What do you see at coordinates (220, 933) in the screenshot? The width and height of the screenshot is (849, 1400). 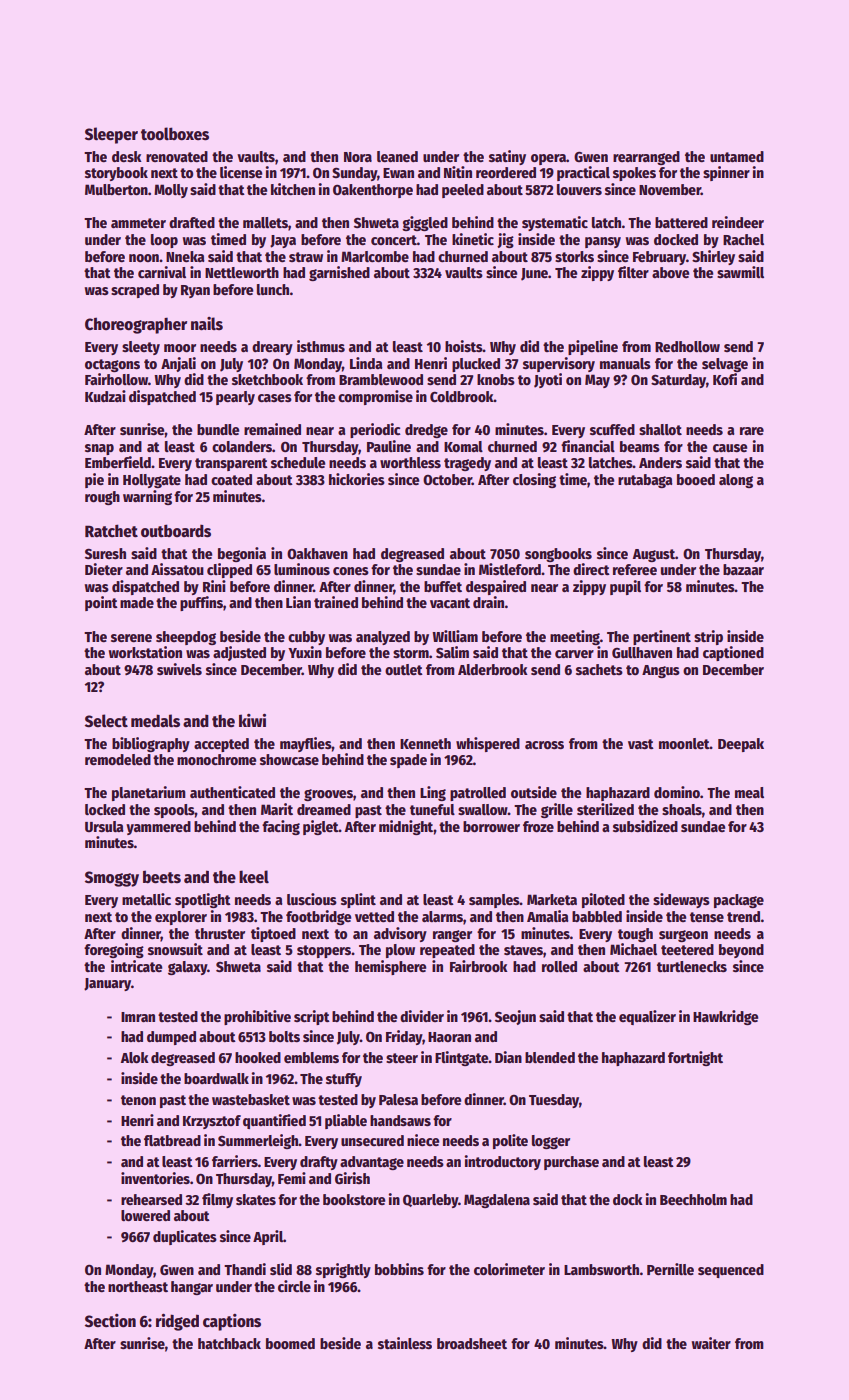 I see `thruster` at bounding box center [220, 933].
